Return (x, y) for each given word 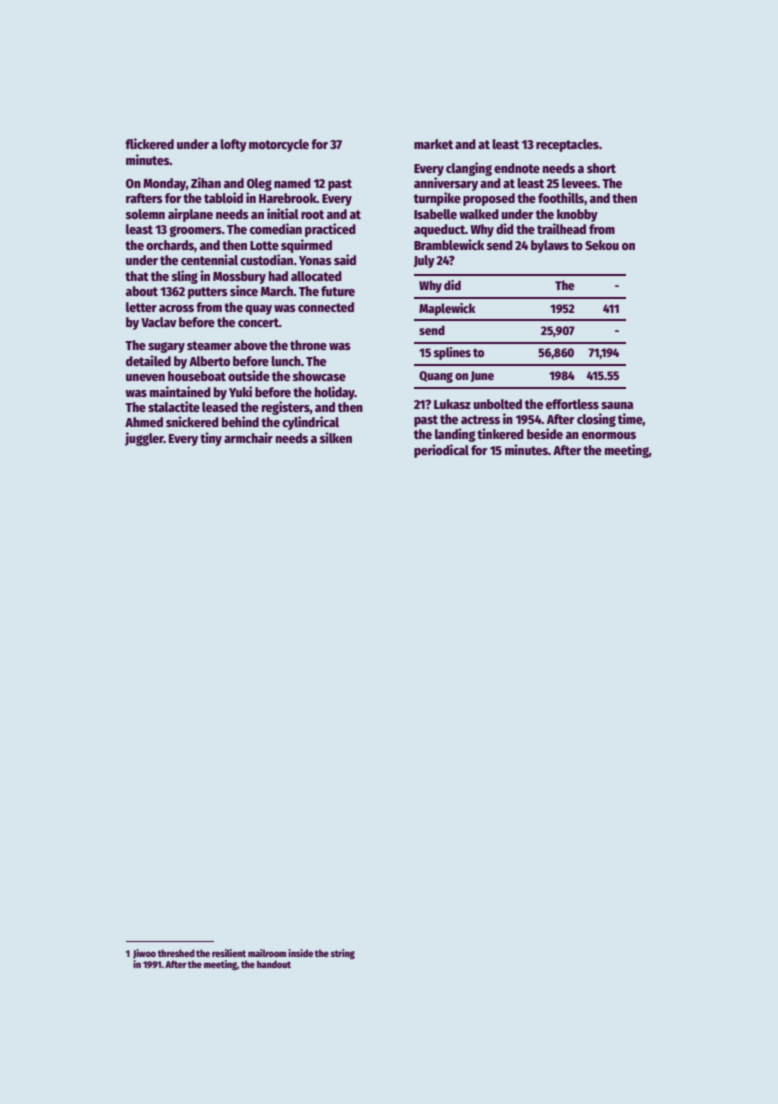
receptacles (567, 145)
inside (300, 953)
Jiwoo (144, 954)
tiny (211, 439)
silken (336, 437)
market (433, 144)
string (343, 954)
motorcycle (279, 145)
